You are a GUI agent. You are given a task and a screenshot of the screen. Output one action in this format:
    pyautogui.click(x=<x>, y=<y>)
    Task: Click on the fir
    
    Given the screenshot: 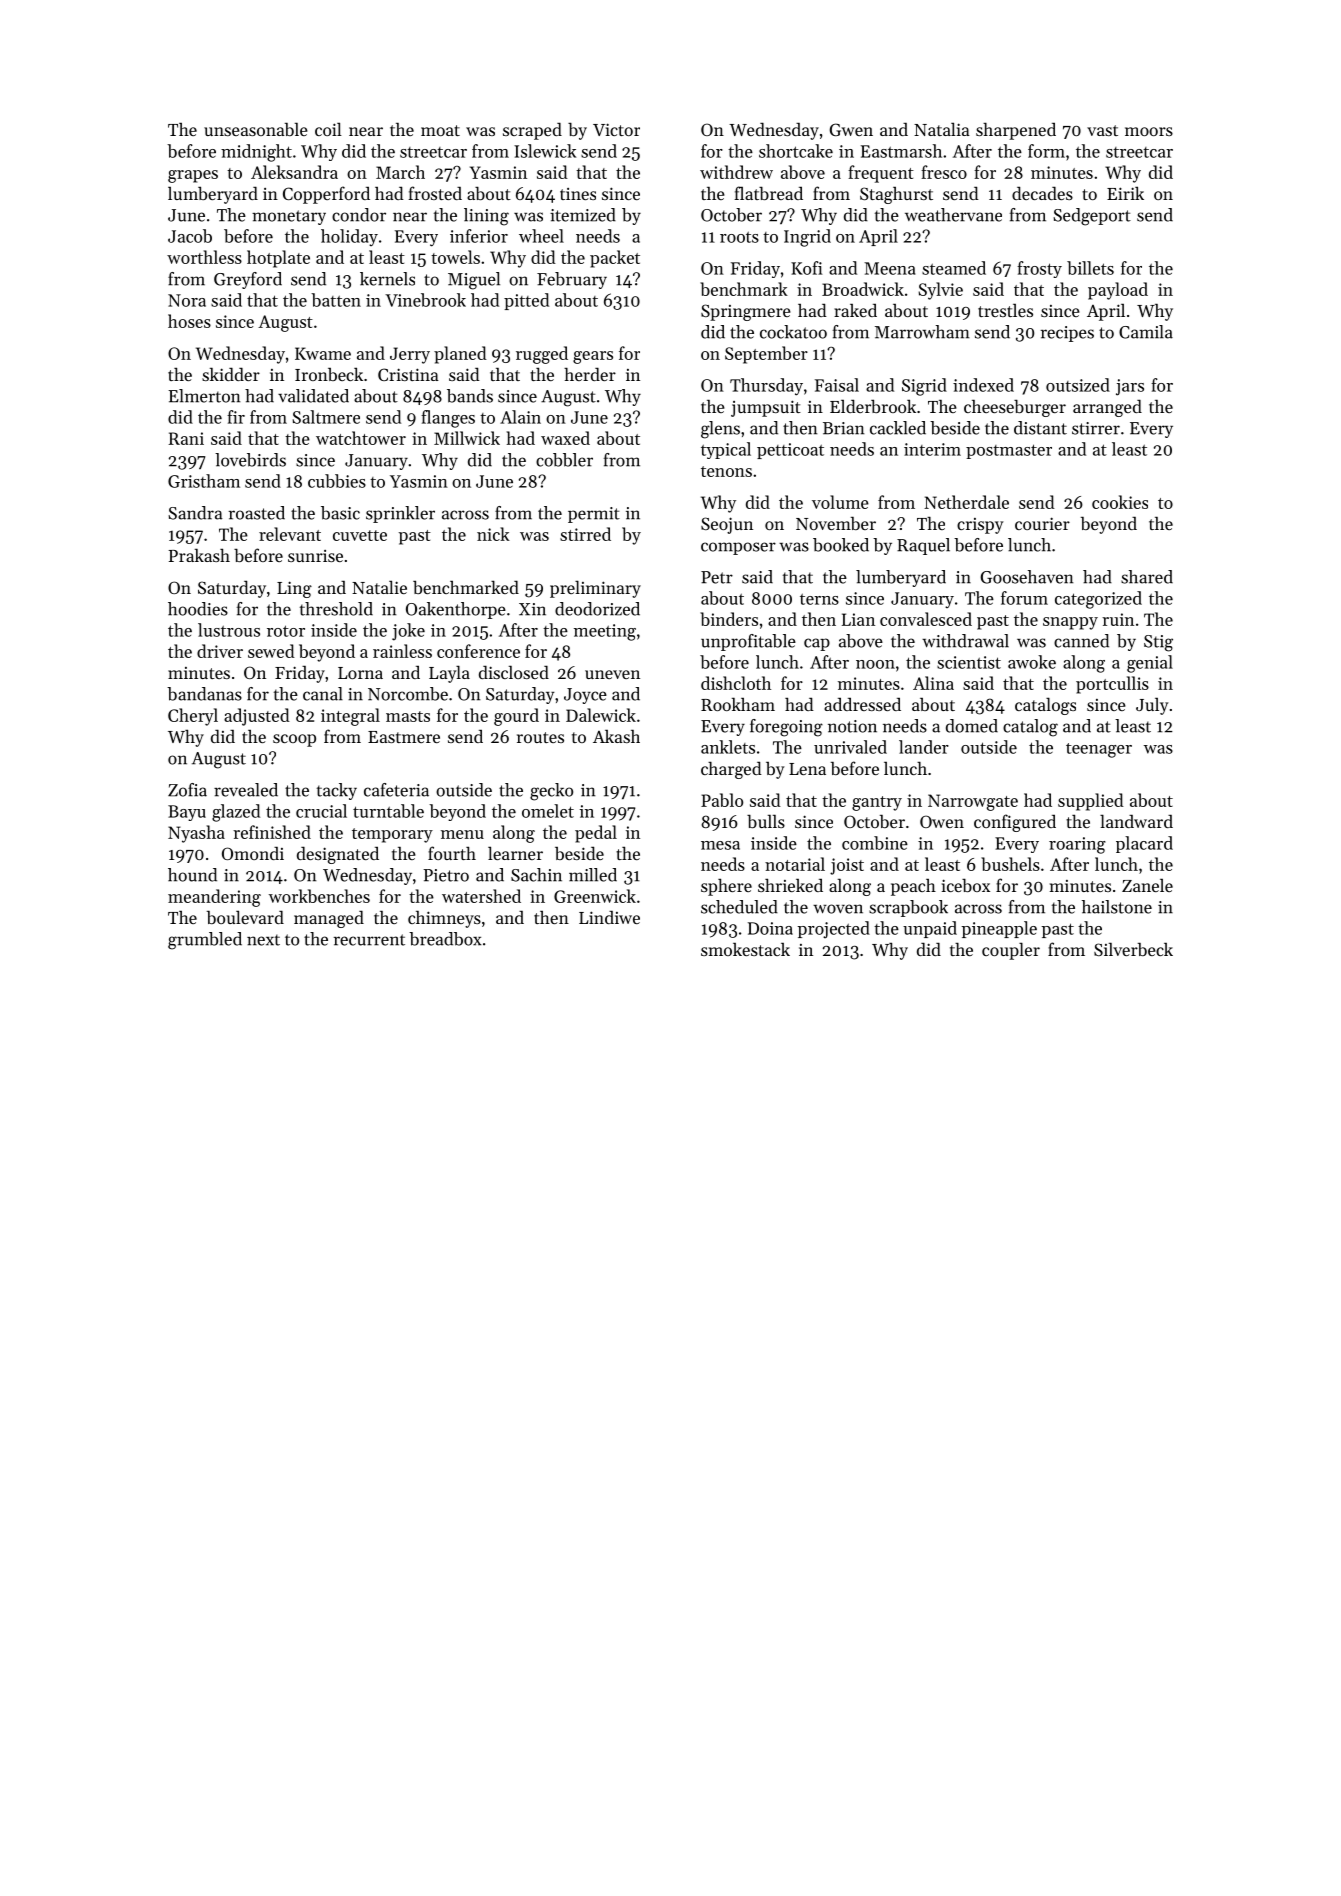 What is the action you would take?
    pyautogui.click(x=236, y=417)
